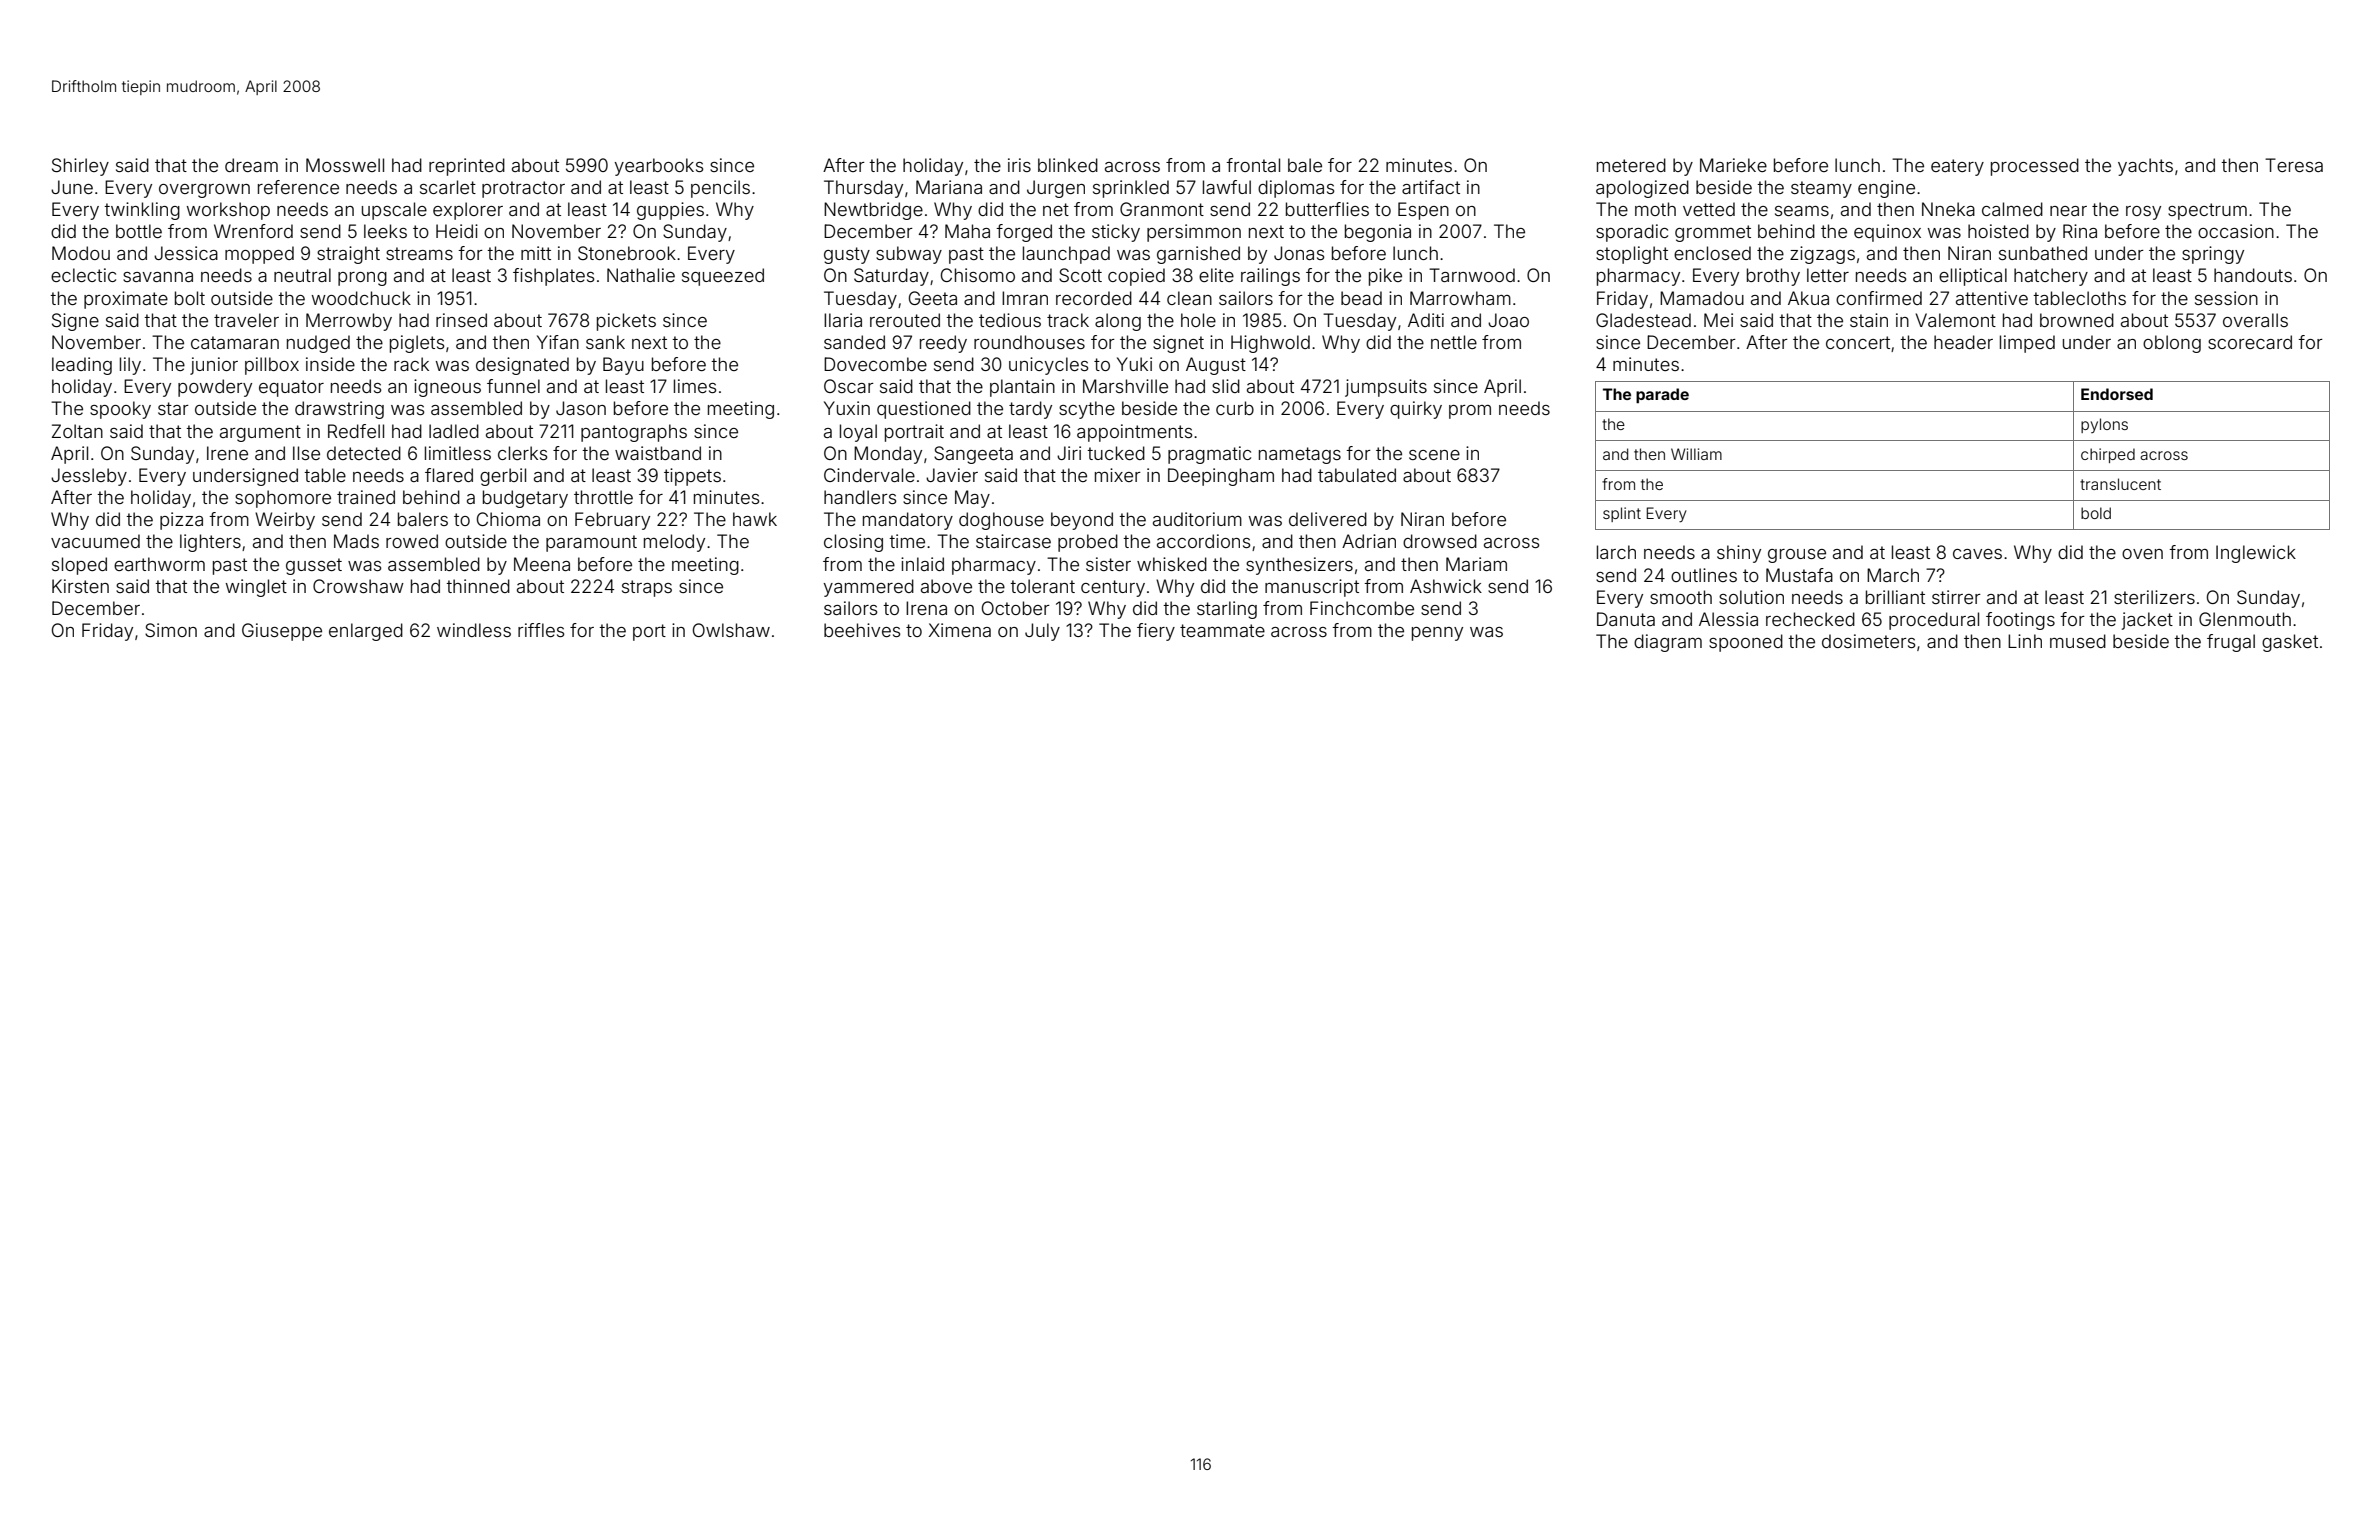 Image resolution: width=2380 pixels, height=1540 pixels. What do you see at coordinates (1362, 608) in the screenshot?
I see `Finchcombe` at bounding box center [1362, 608].
